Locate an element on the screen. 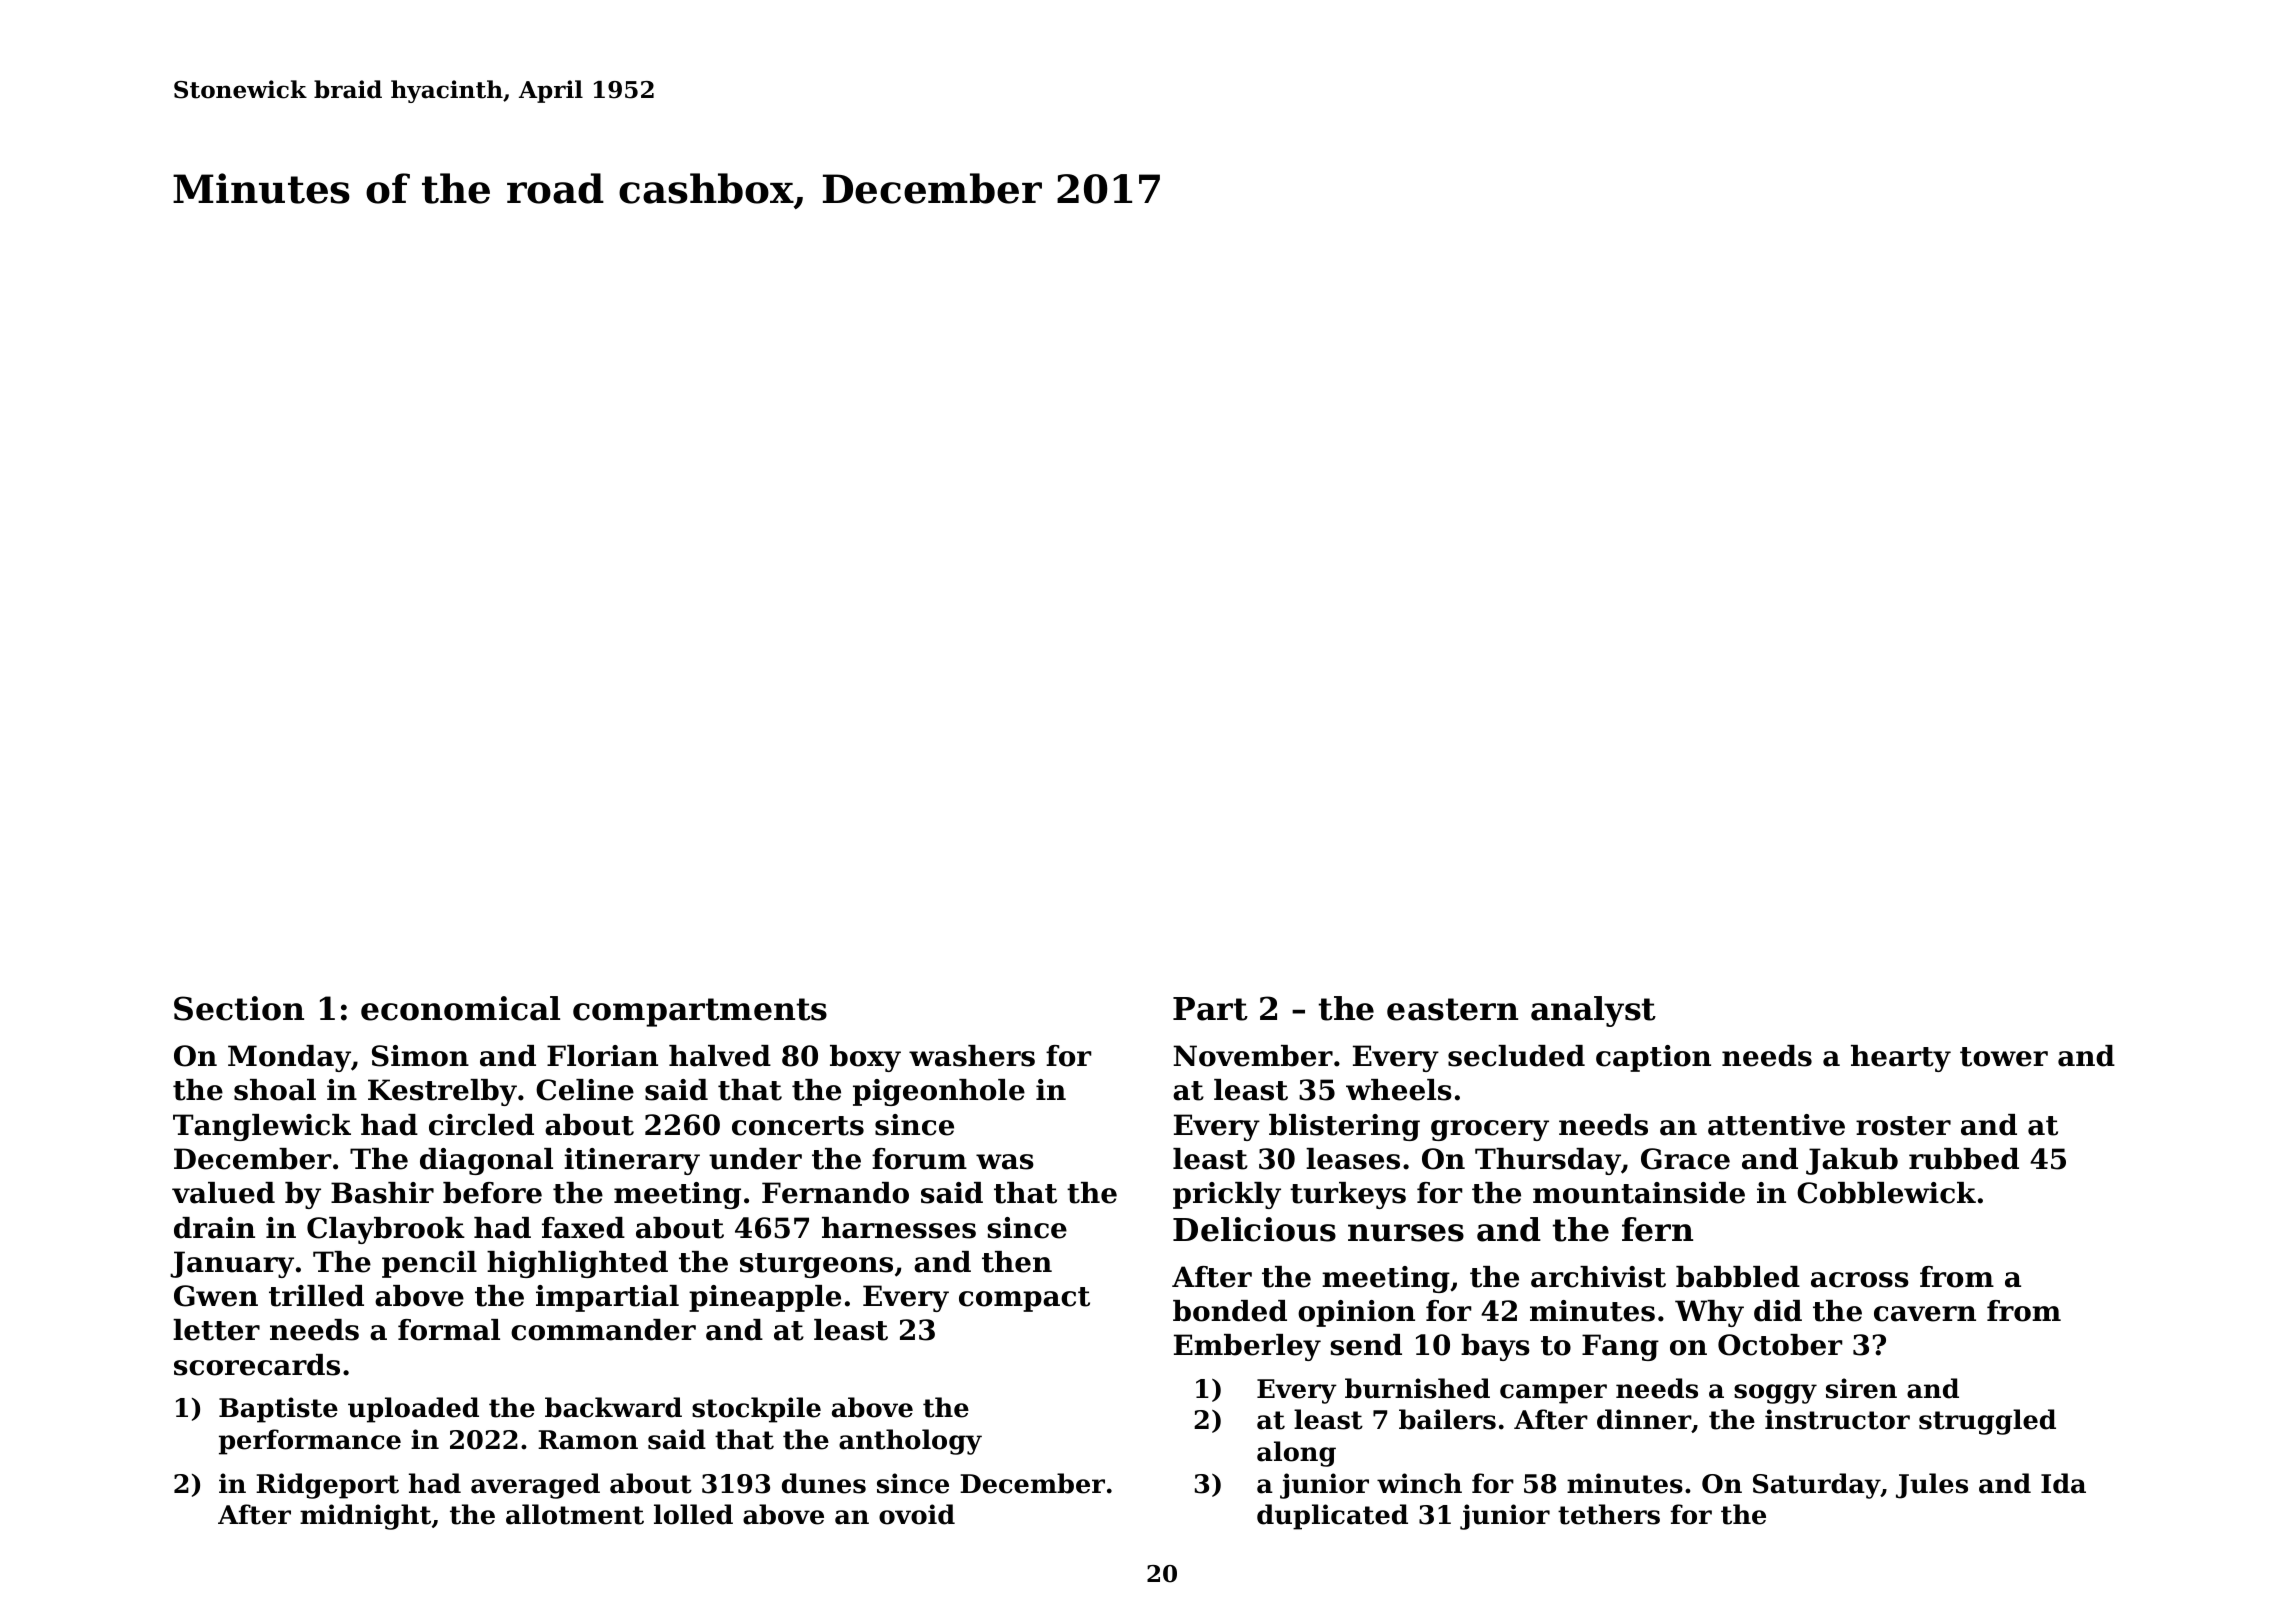 The width and height of the screenshot is (2292, 1620). November is located at coordinates (1253, 1056).
